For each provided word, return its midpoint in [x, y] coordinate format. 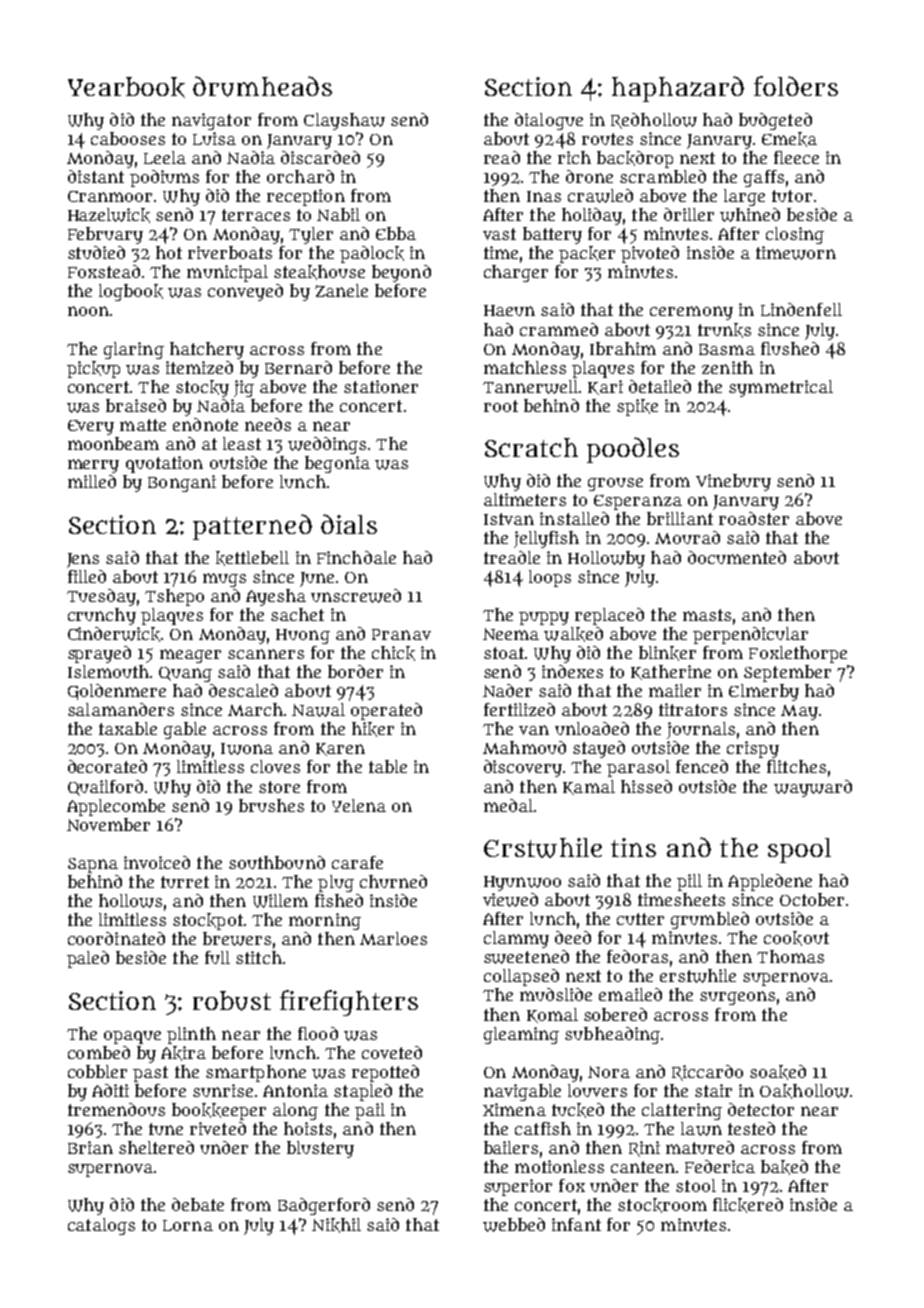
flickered [748, 1205]
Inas [544, 196]
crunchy [102, 616]
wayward [813, 788]
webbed [514, 1225]
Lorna [188, 1225]
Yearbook [126, 87]
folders [796, 86]
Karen [340, 749]
